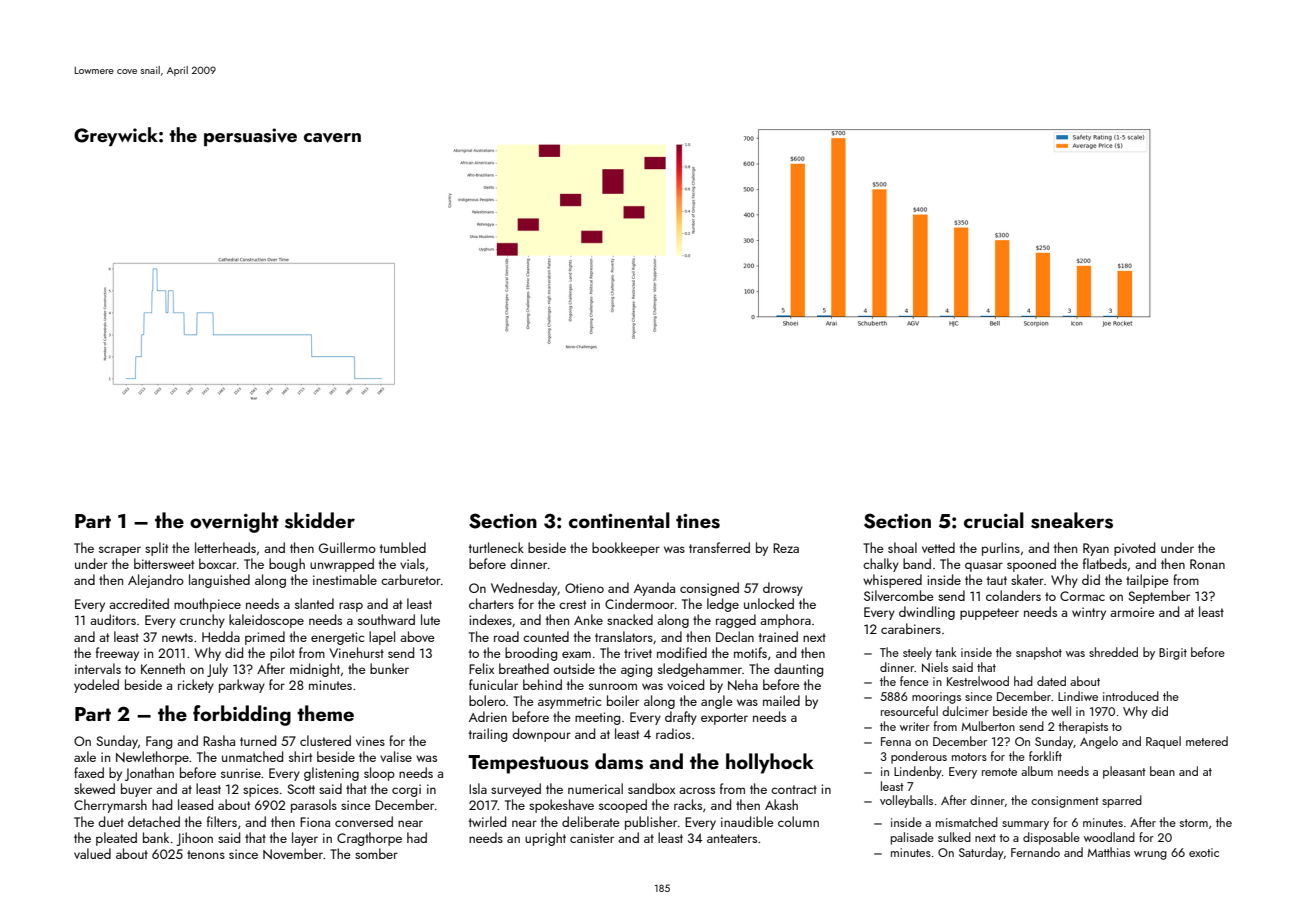  What do you see at coordinates (623, 700) in the screenshot?
I see `boiler` at bounding box center [623, 700].
